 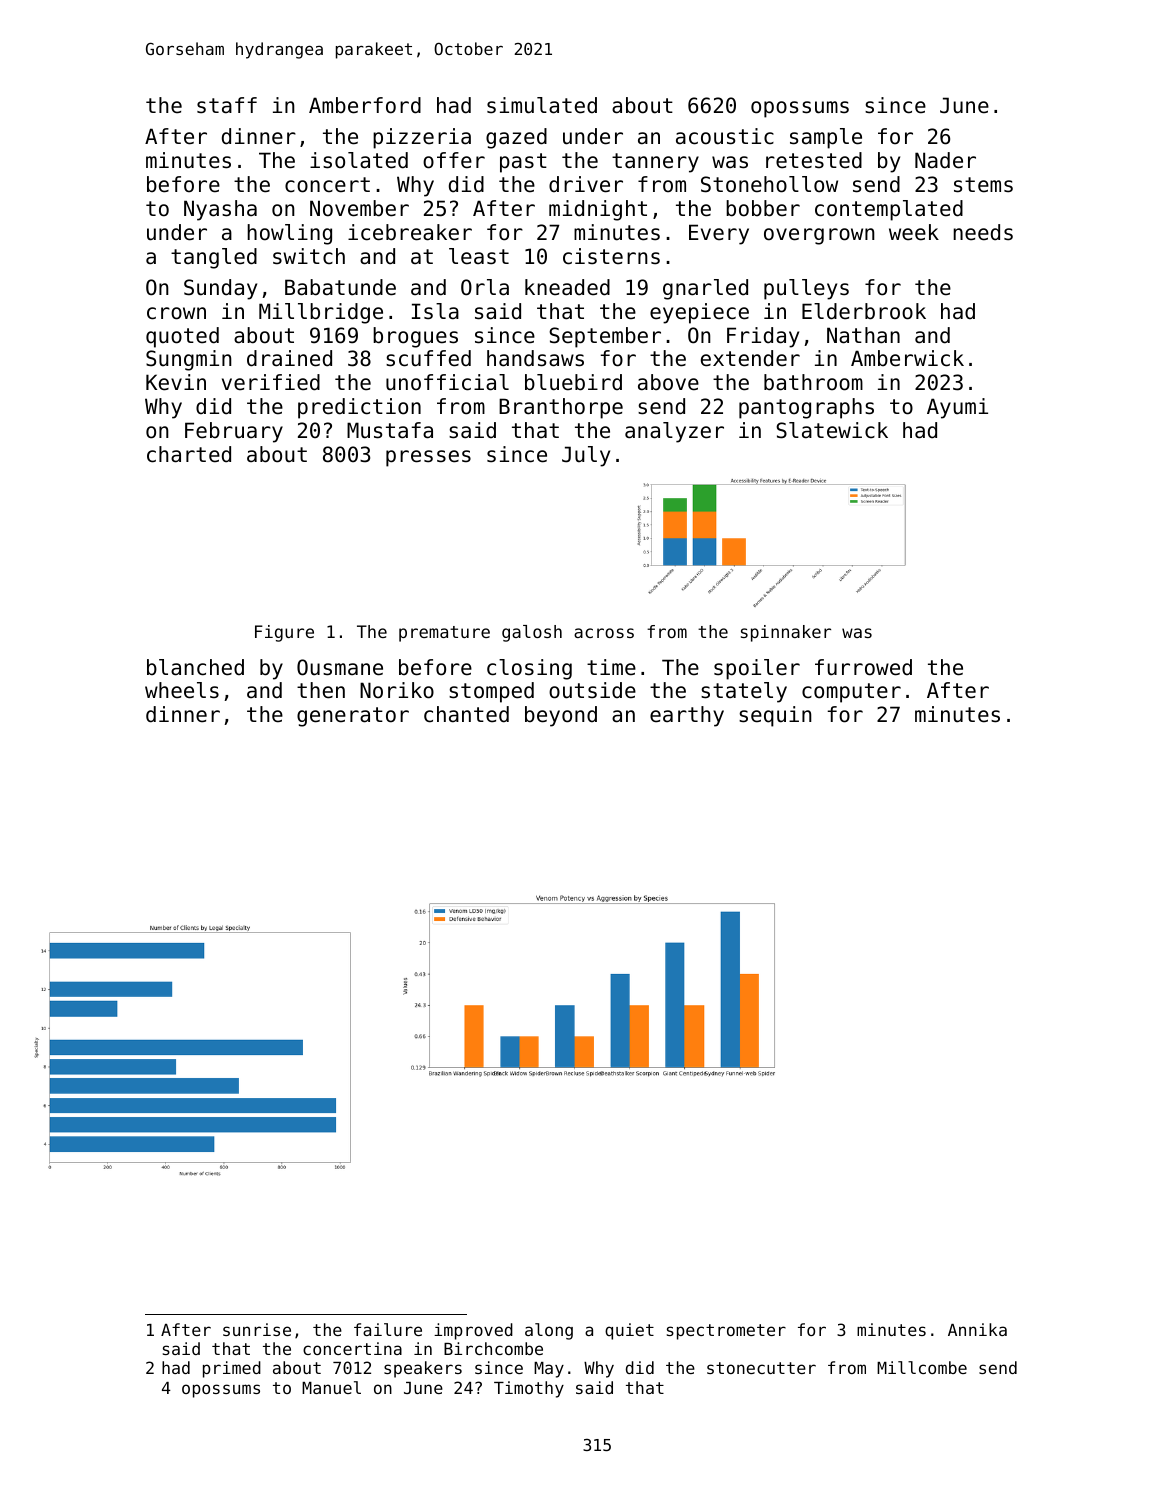 I want to click on sequin, so click(x=775, y=716).
